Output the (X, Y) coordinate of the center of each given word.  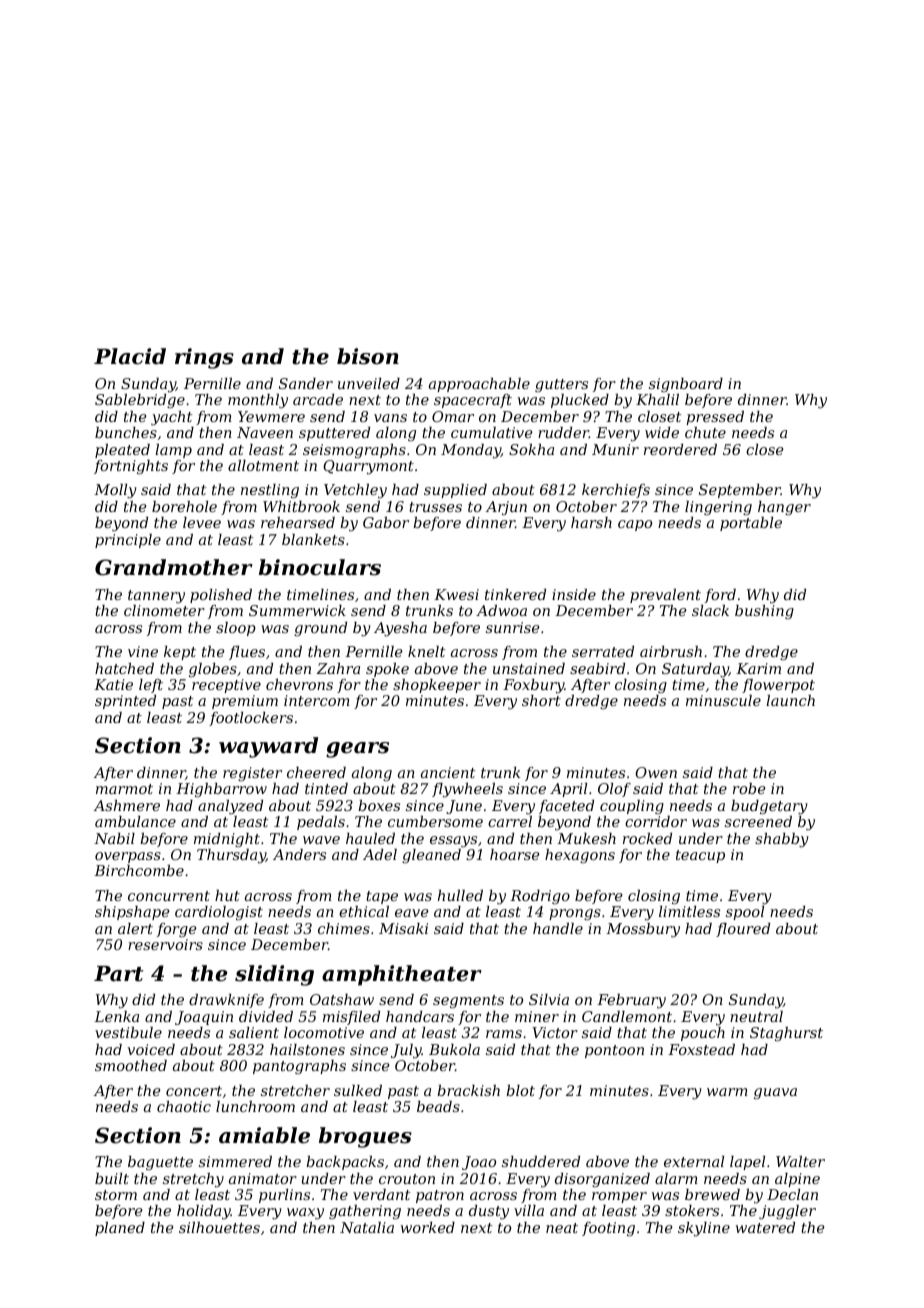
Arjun (506, 508)
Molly (115, 491)
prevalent (665, 596)
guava (775, 1093)
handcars (420, 1016)
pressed (715, 418)
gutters (561, 385)
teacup (700, 856)
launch (790, 700)
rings (204, 358)
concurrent (169, 896)
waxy (305, 1214)
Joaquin (204, 1018)
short (541, 700)
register (252, 774)
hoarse (515, 854)
